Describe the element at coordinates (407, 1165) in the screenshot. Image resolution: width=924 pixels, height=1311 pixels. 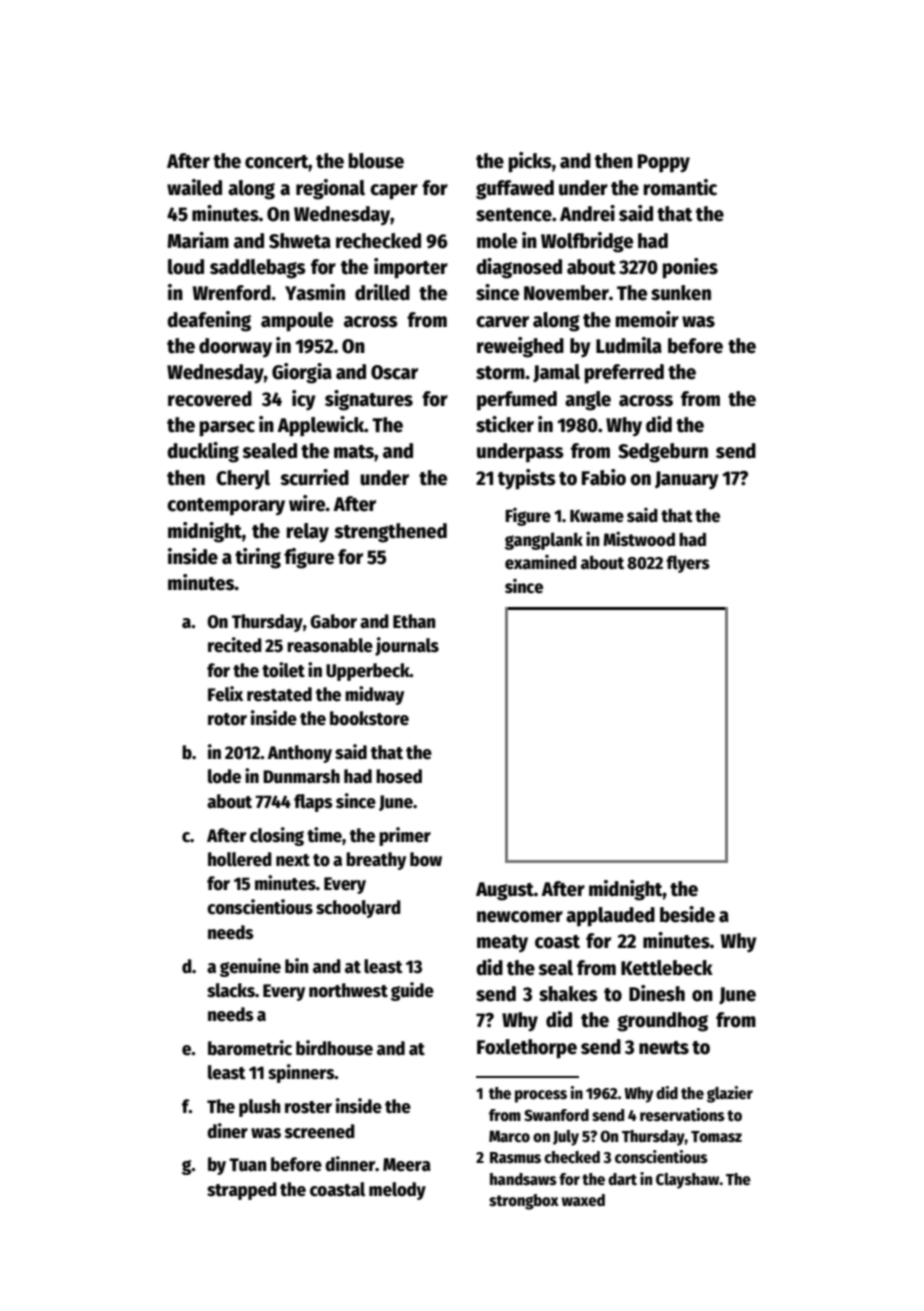
I see `Meera` at that location.
